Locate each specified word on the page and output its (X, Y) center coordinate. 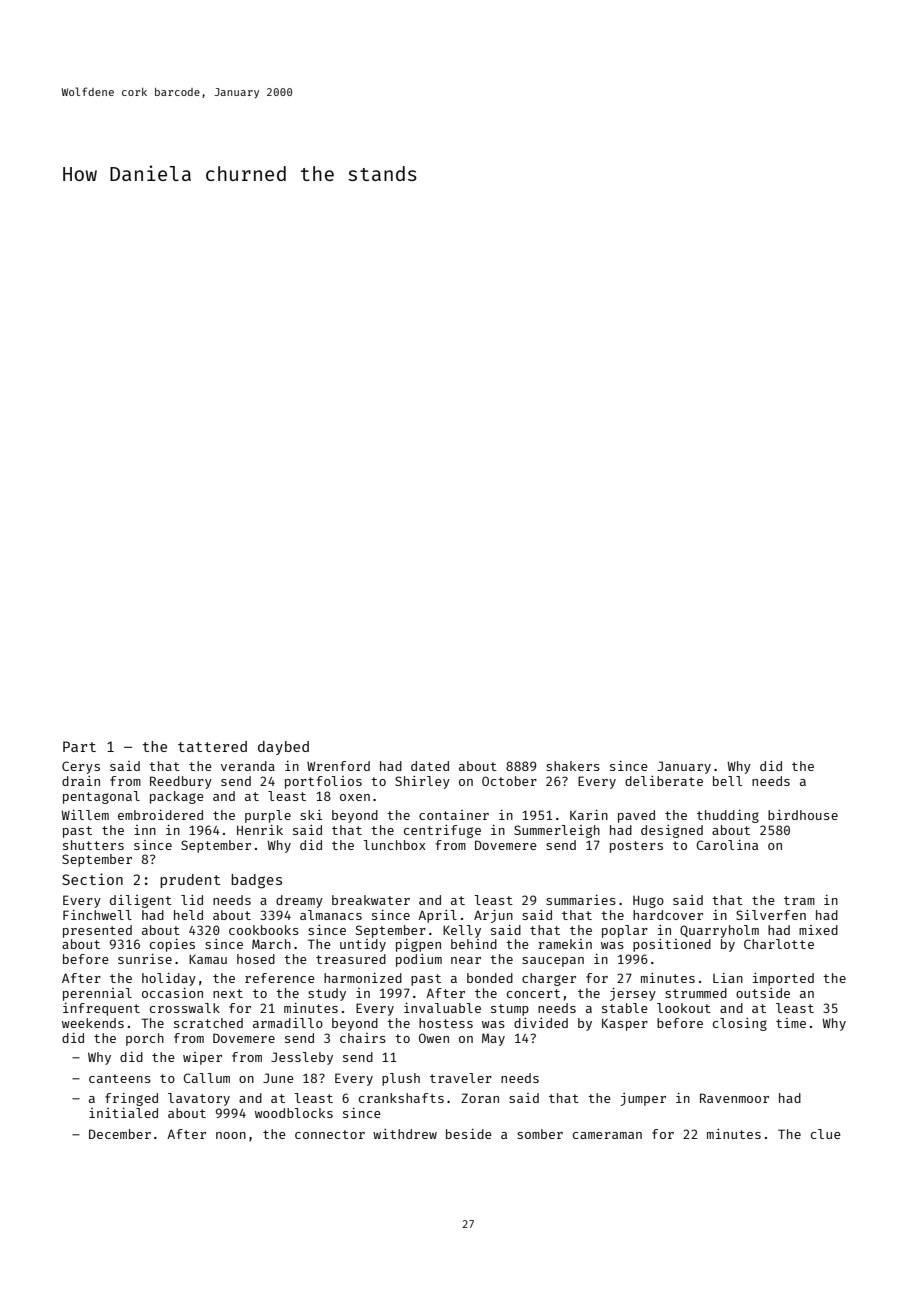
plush (401, 1079)
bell (727, 781)
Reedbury (181, 782)
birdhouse (803, 815)
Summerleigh (557, 831)
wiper (202, 1058)
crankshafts (401, 1098)
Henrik (260, 830)
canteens (120, 1078)
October (509, 781)
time (791, 1023)
